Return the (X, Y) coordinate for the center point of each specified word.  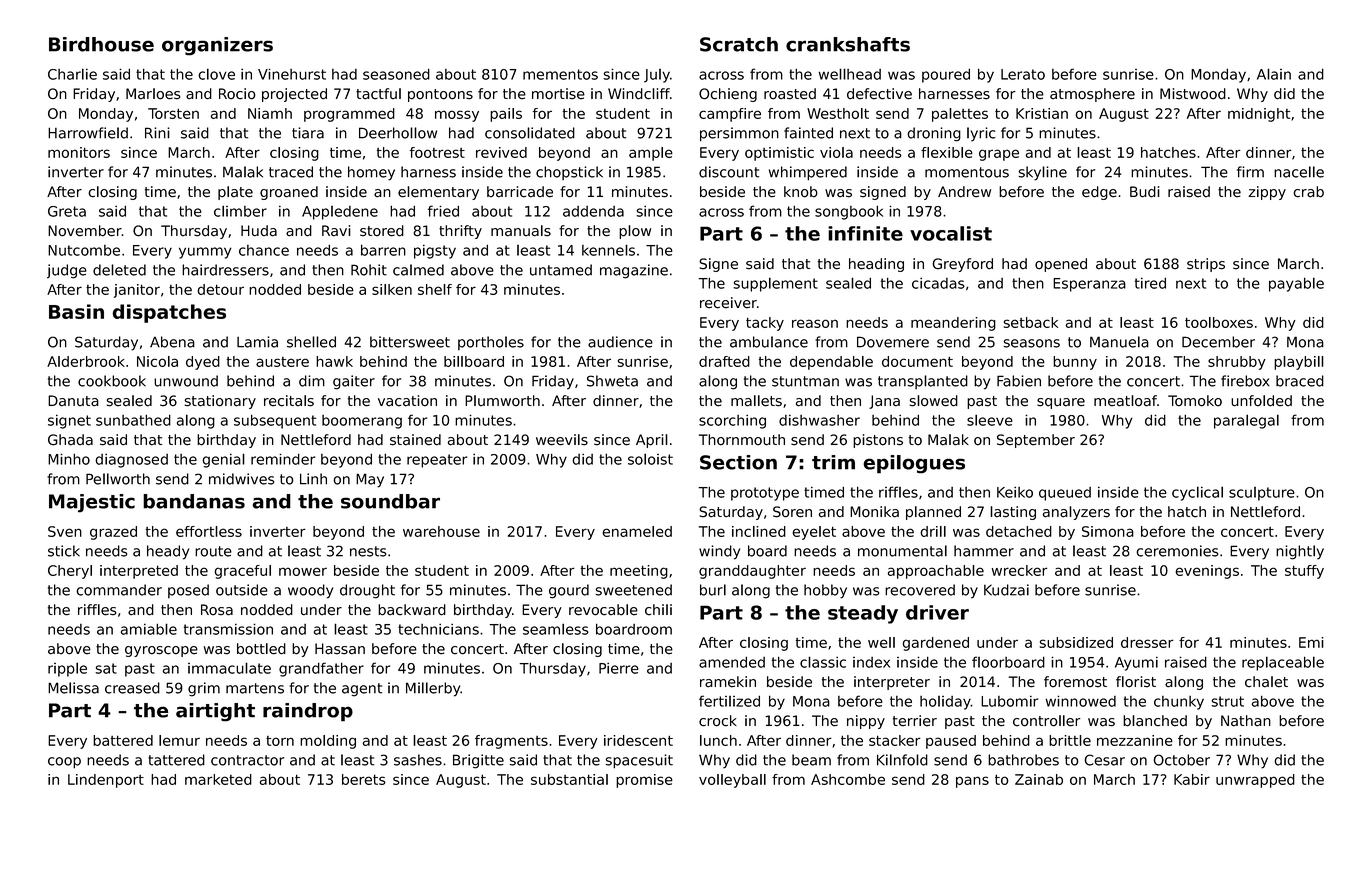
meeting (639, 572)
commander (119, 590)
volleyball (732, 781)
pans (972, 782)
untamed (561, 270)
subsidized (1076, 642)
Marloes (153, 94)
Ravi (336, 231)
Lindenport (106, 781)
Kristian (1042, 113)
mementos (560, 74)
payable (1296, 284)
